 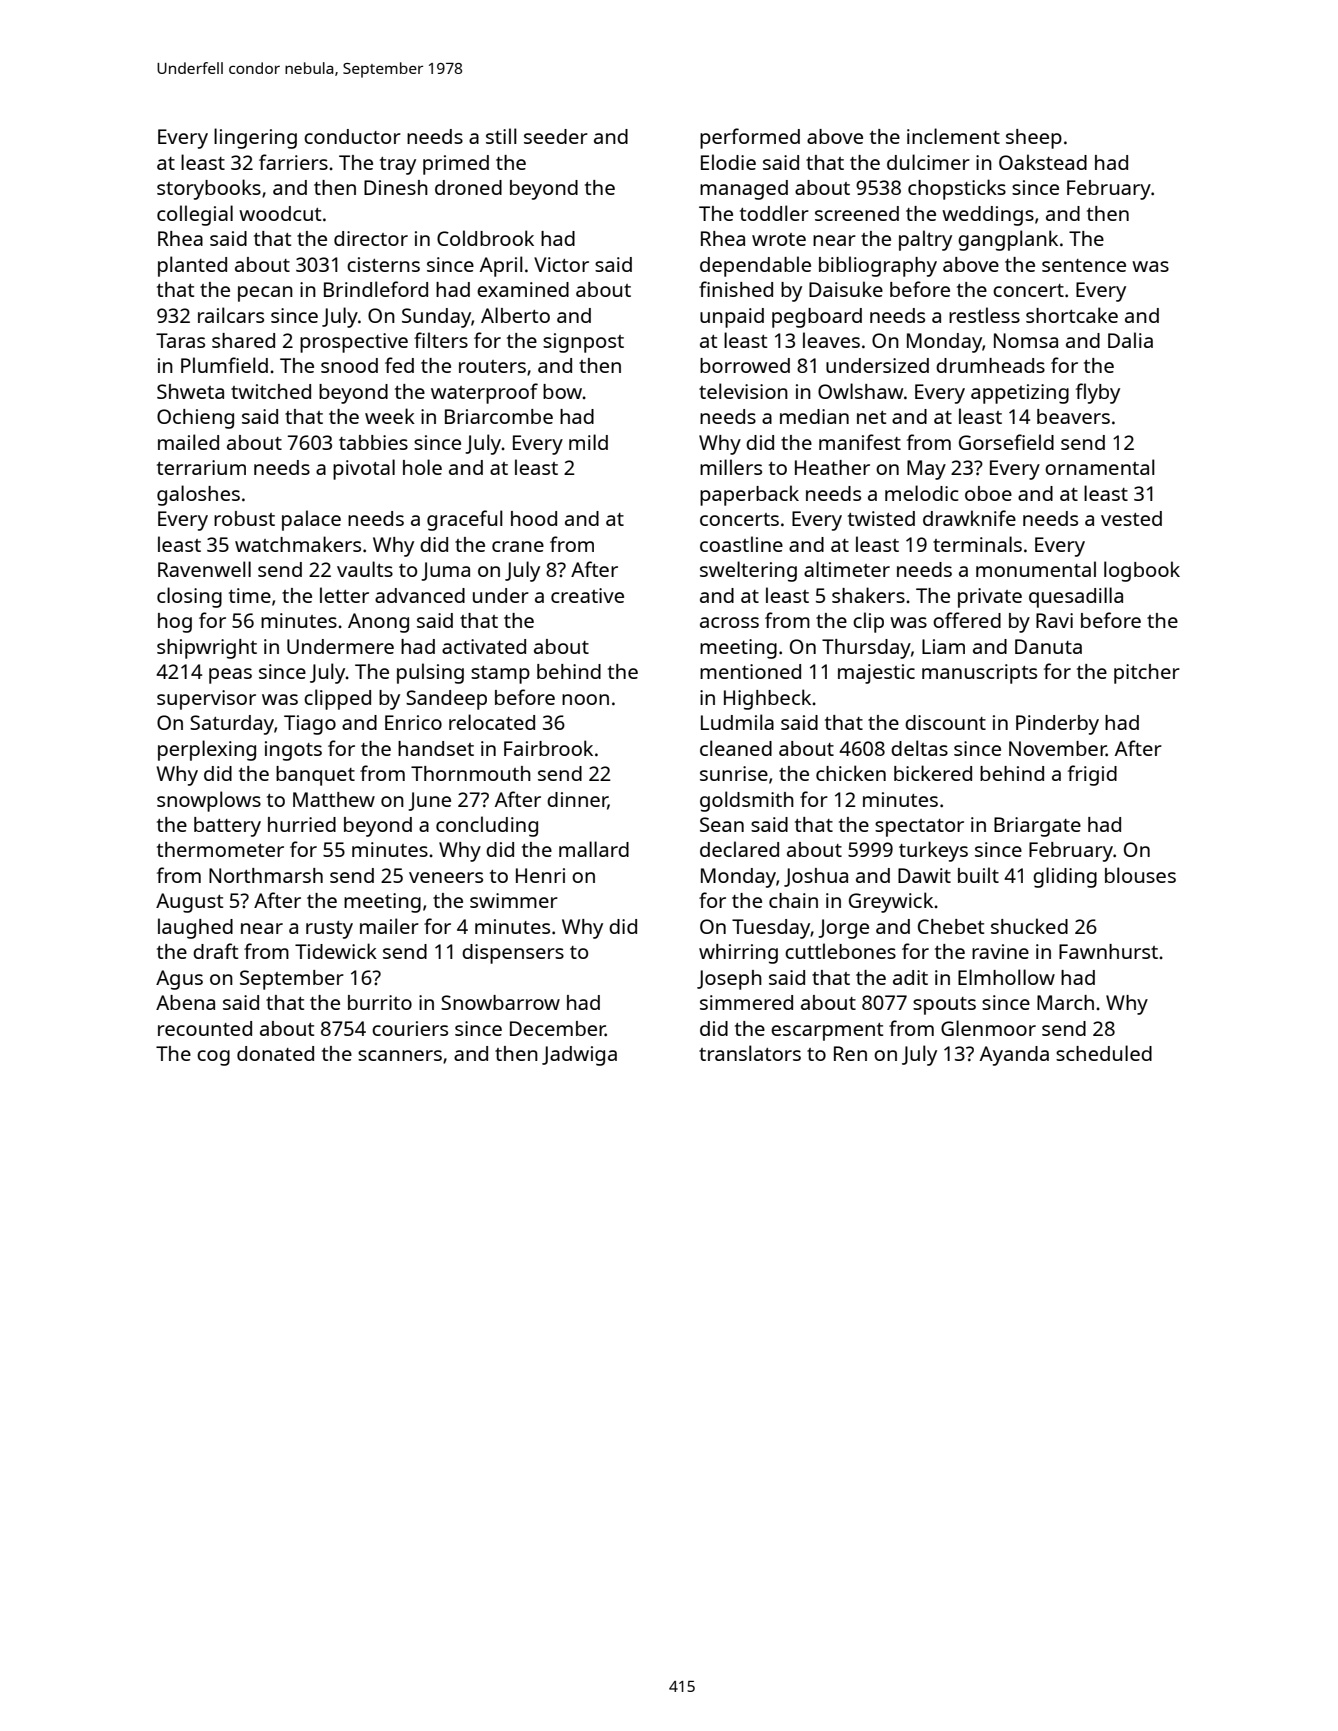 What do you see at coordinates (793, 900) in the page?
I see `chain` at bounding box center [793, 900].
